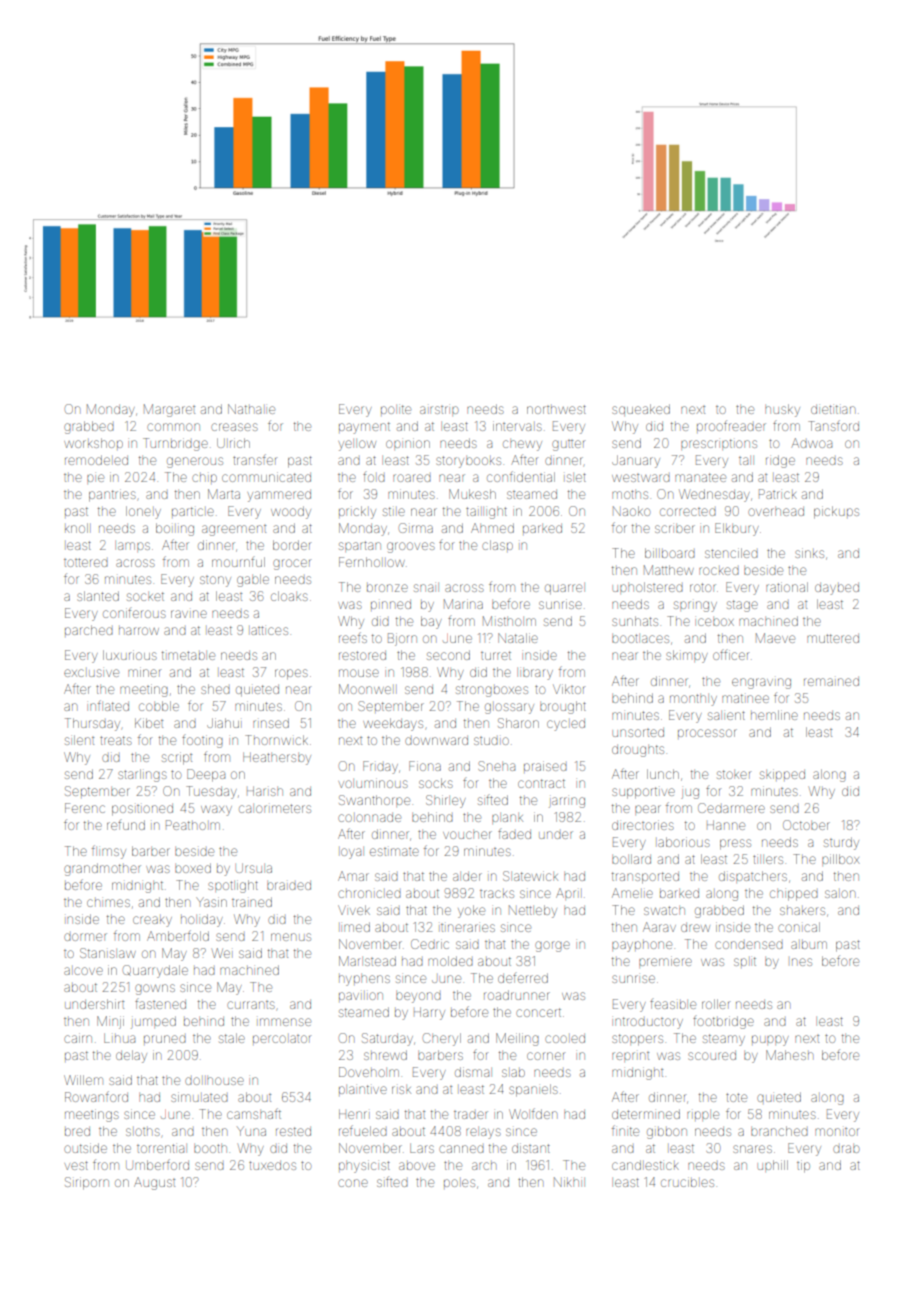  I want to click on pruned, so click(165, 1039).
